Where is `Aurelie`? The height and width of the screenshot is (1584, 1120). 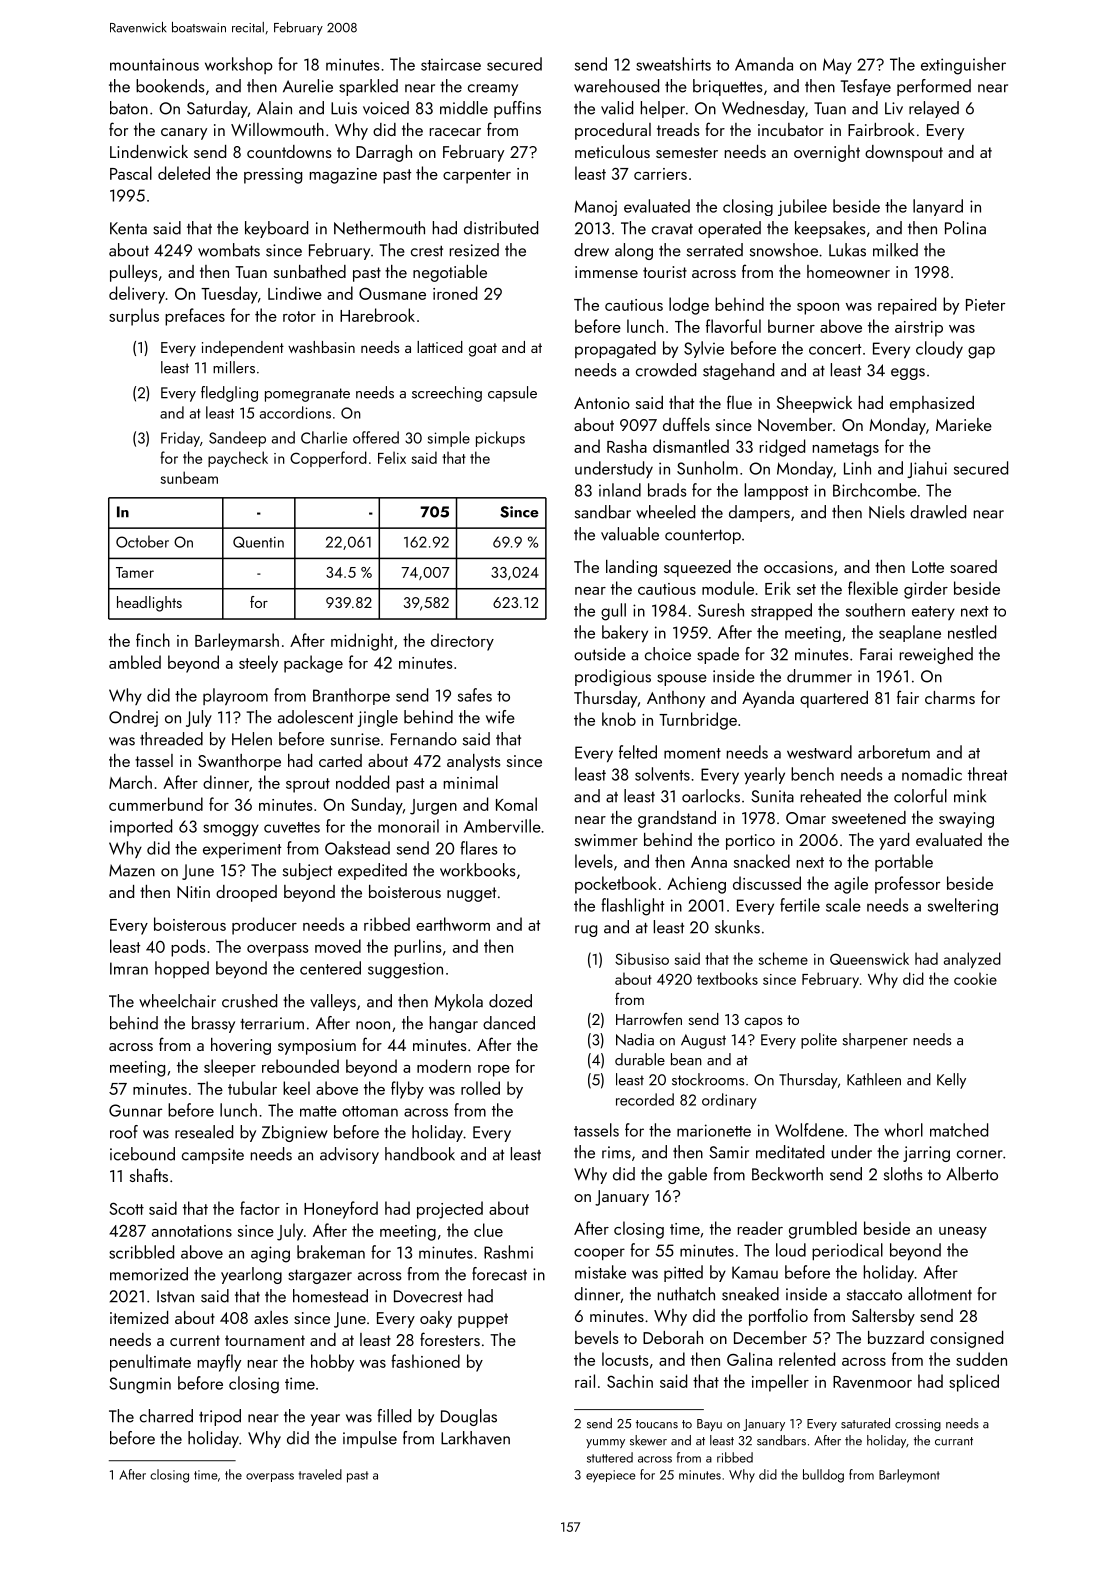
Aurelie is located at coordinates (308, 86).
